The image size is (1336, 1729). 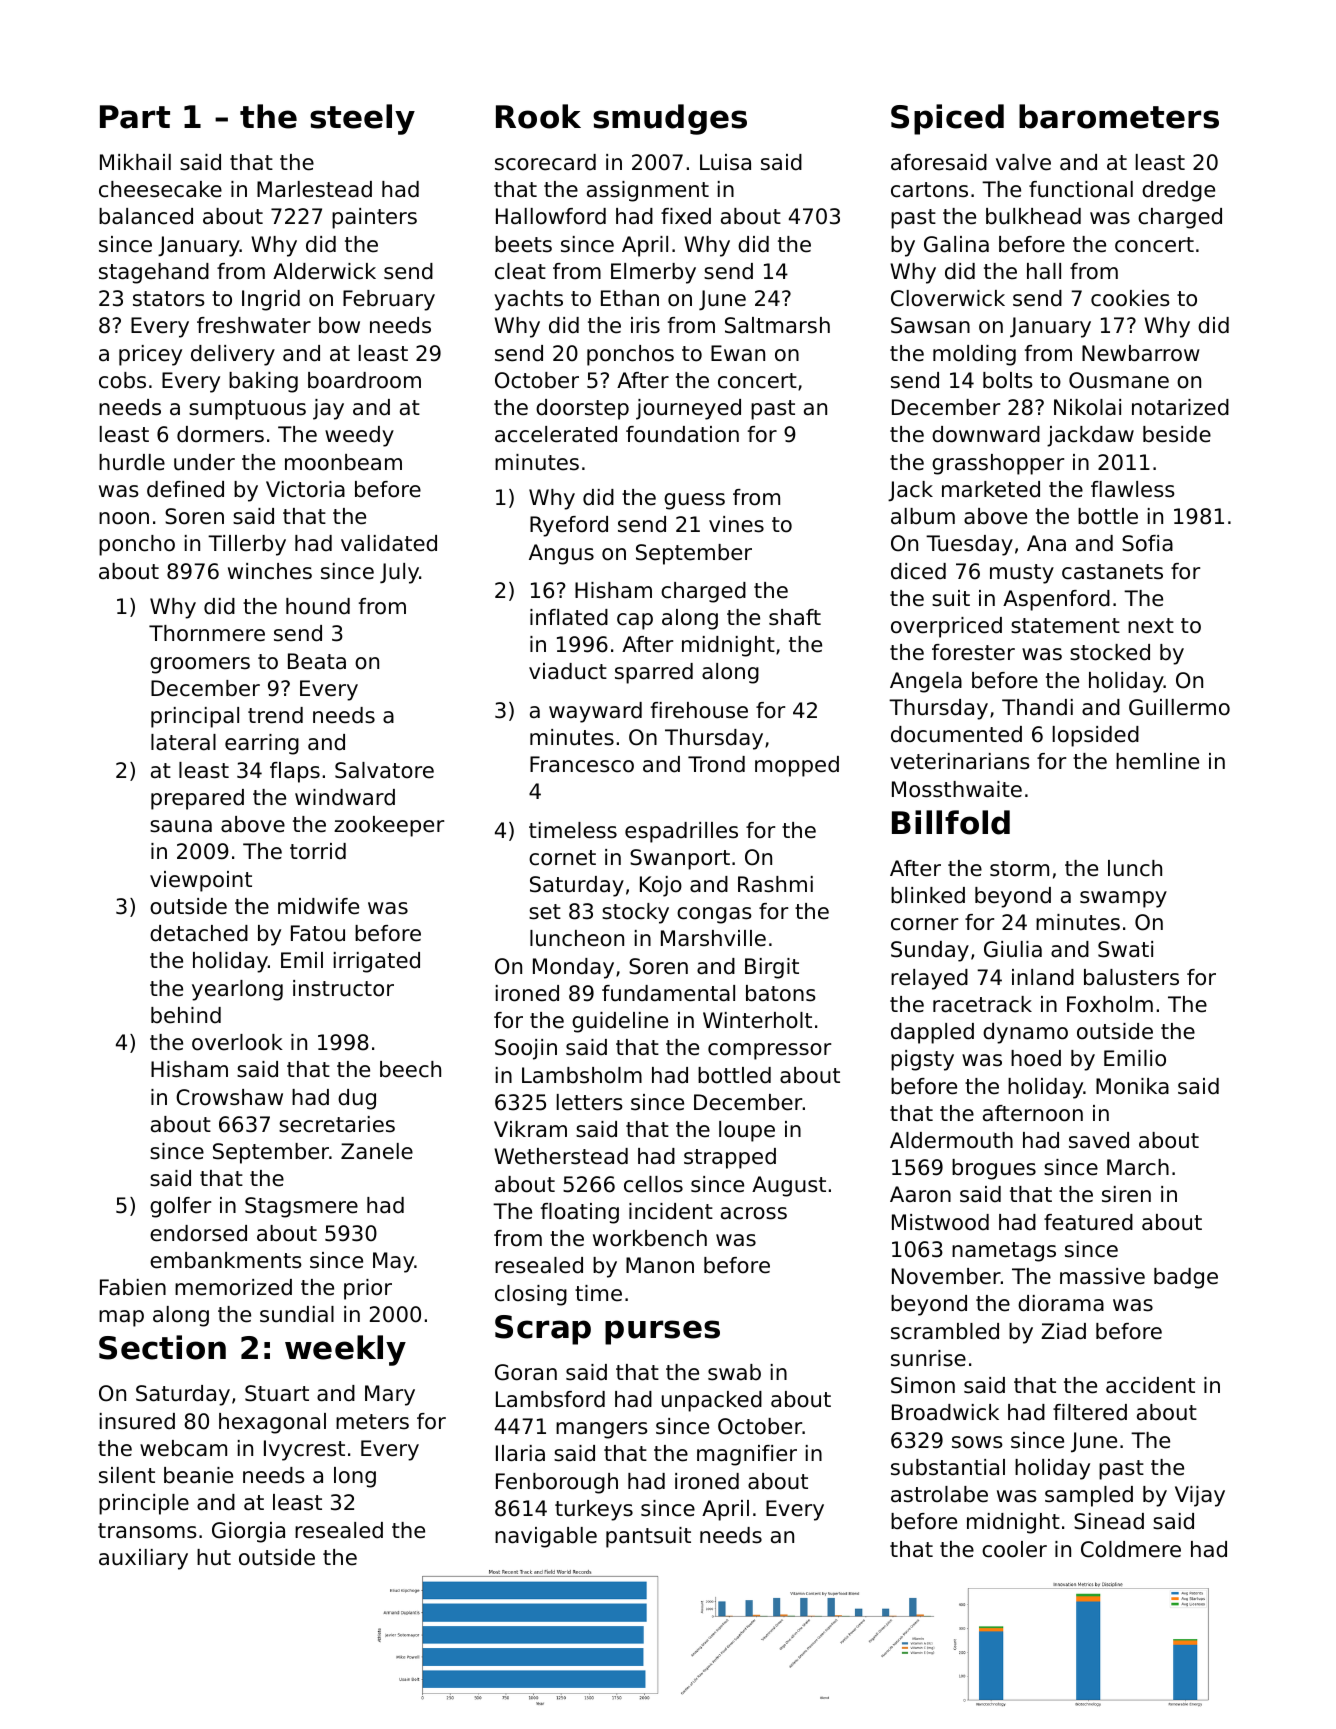 I want to click on torrid, so click(x=318, y=851).
